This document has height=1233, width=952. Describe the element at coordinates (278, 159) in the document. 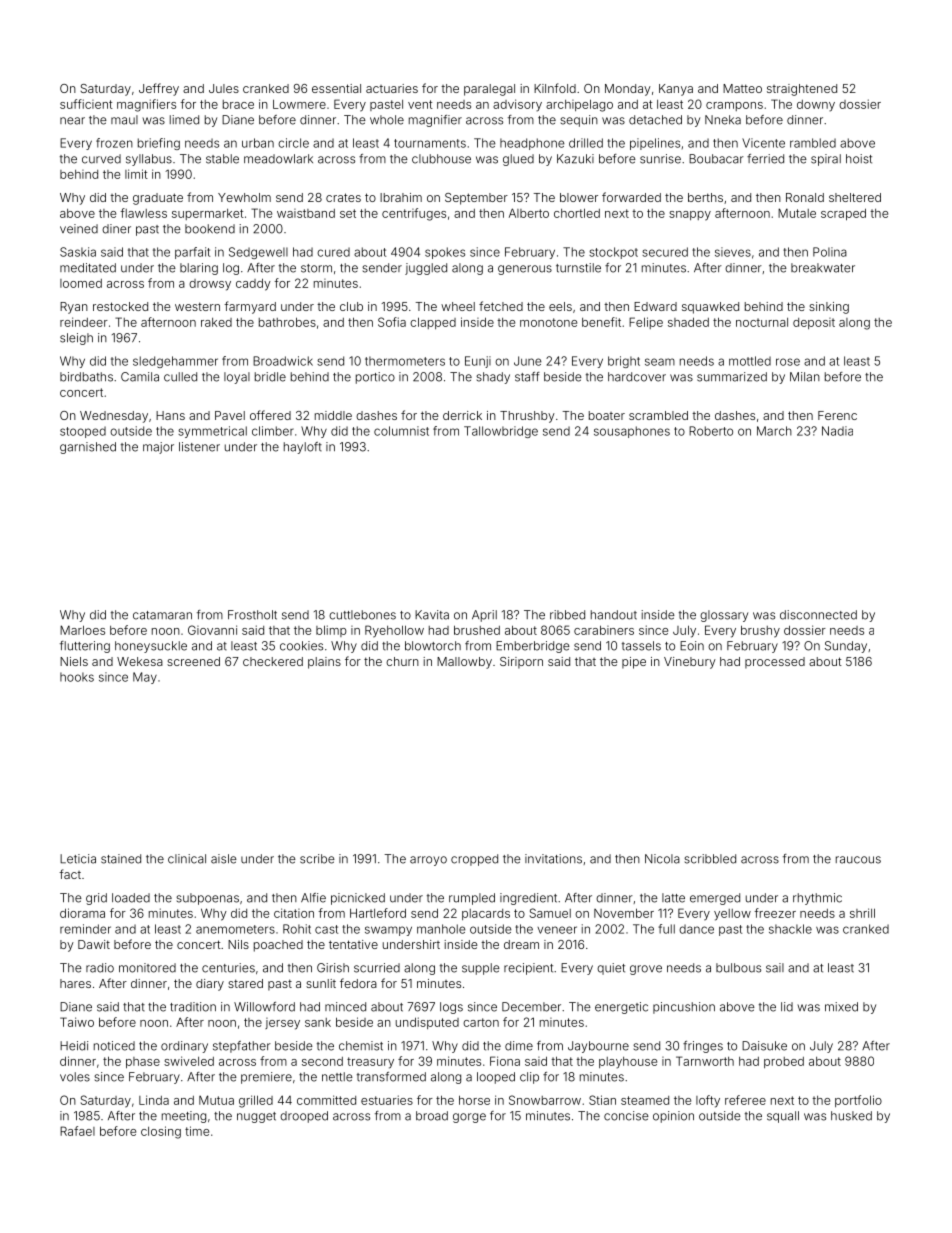

I see `meadowlark` at that location.
